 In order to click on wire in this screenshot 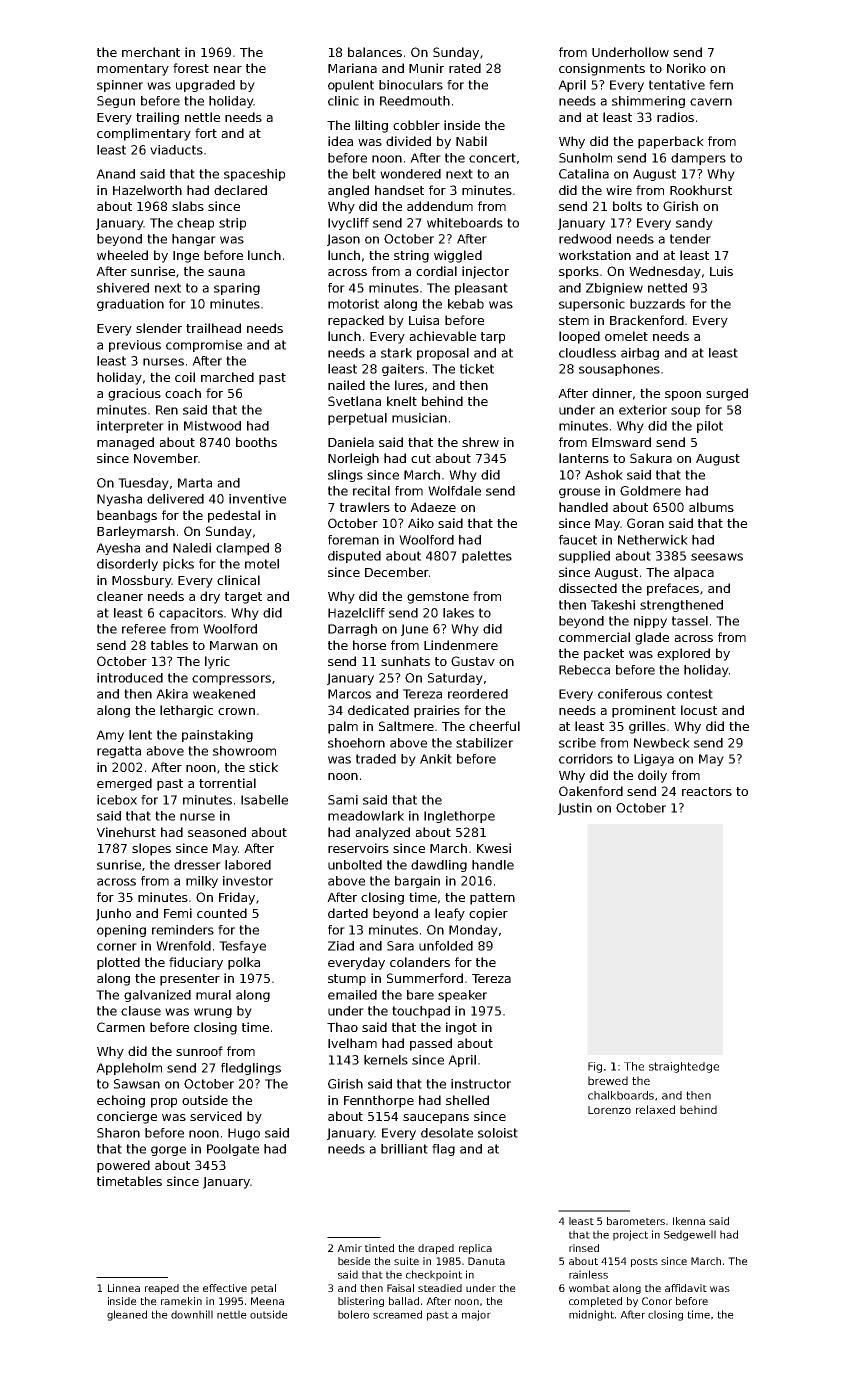, I will do `click(619, 190)`.
